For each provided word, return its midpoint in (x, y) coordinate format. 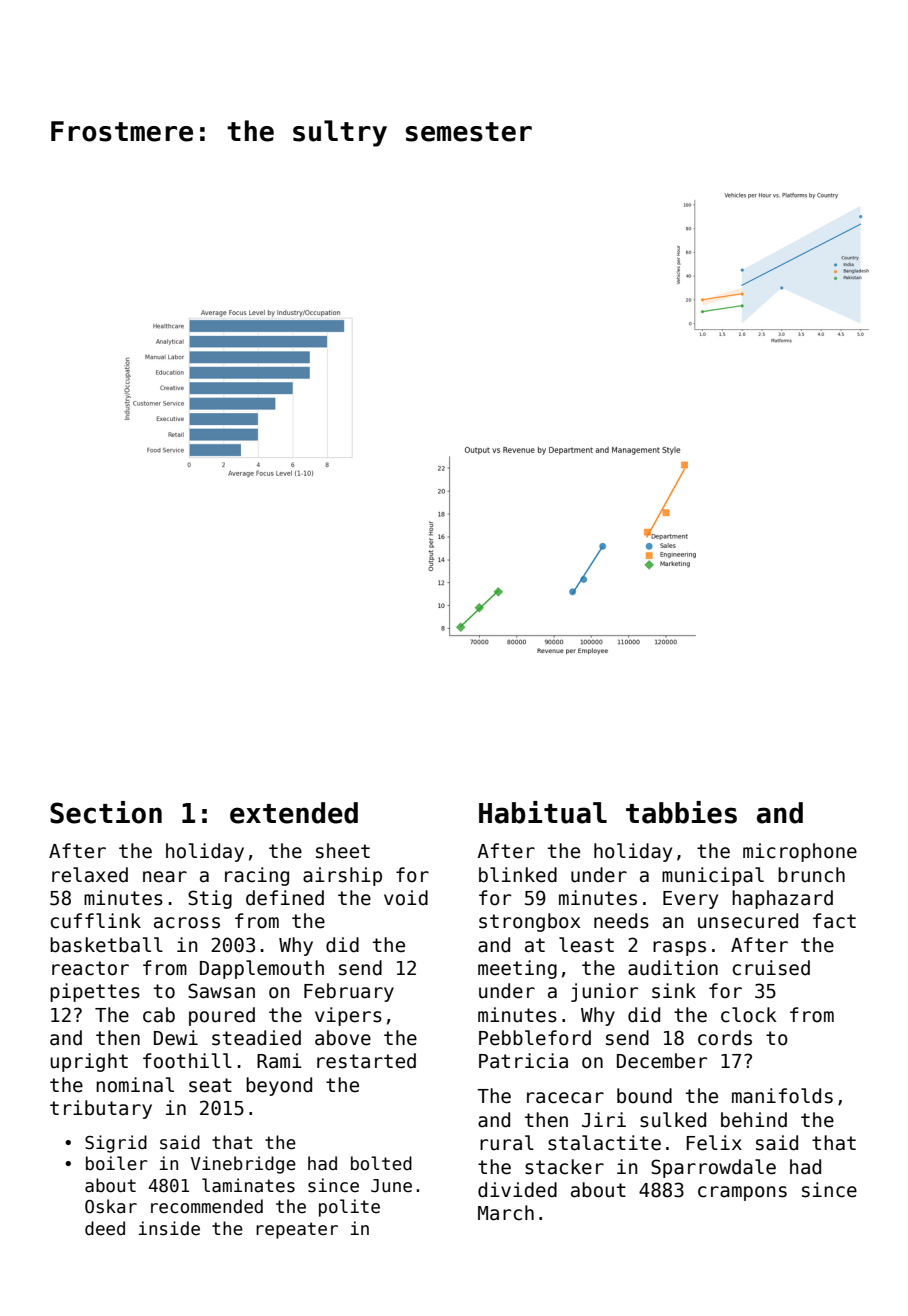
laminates (248, 1185)
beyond (279, 1086)
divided (517, 1190)
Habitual (543, 812)
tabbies (681, 812)
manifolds (782, 1096)
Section (106, 812)
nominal (135, 1085)
